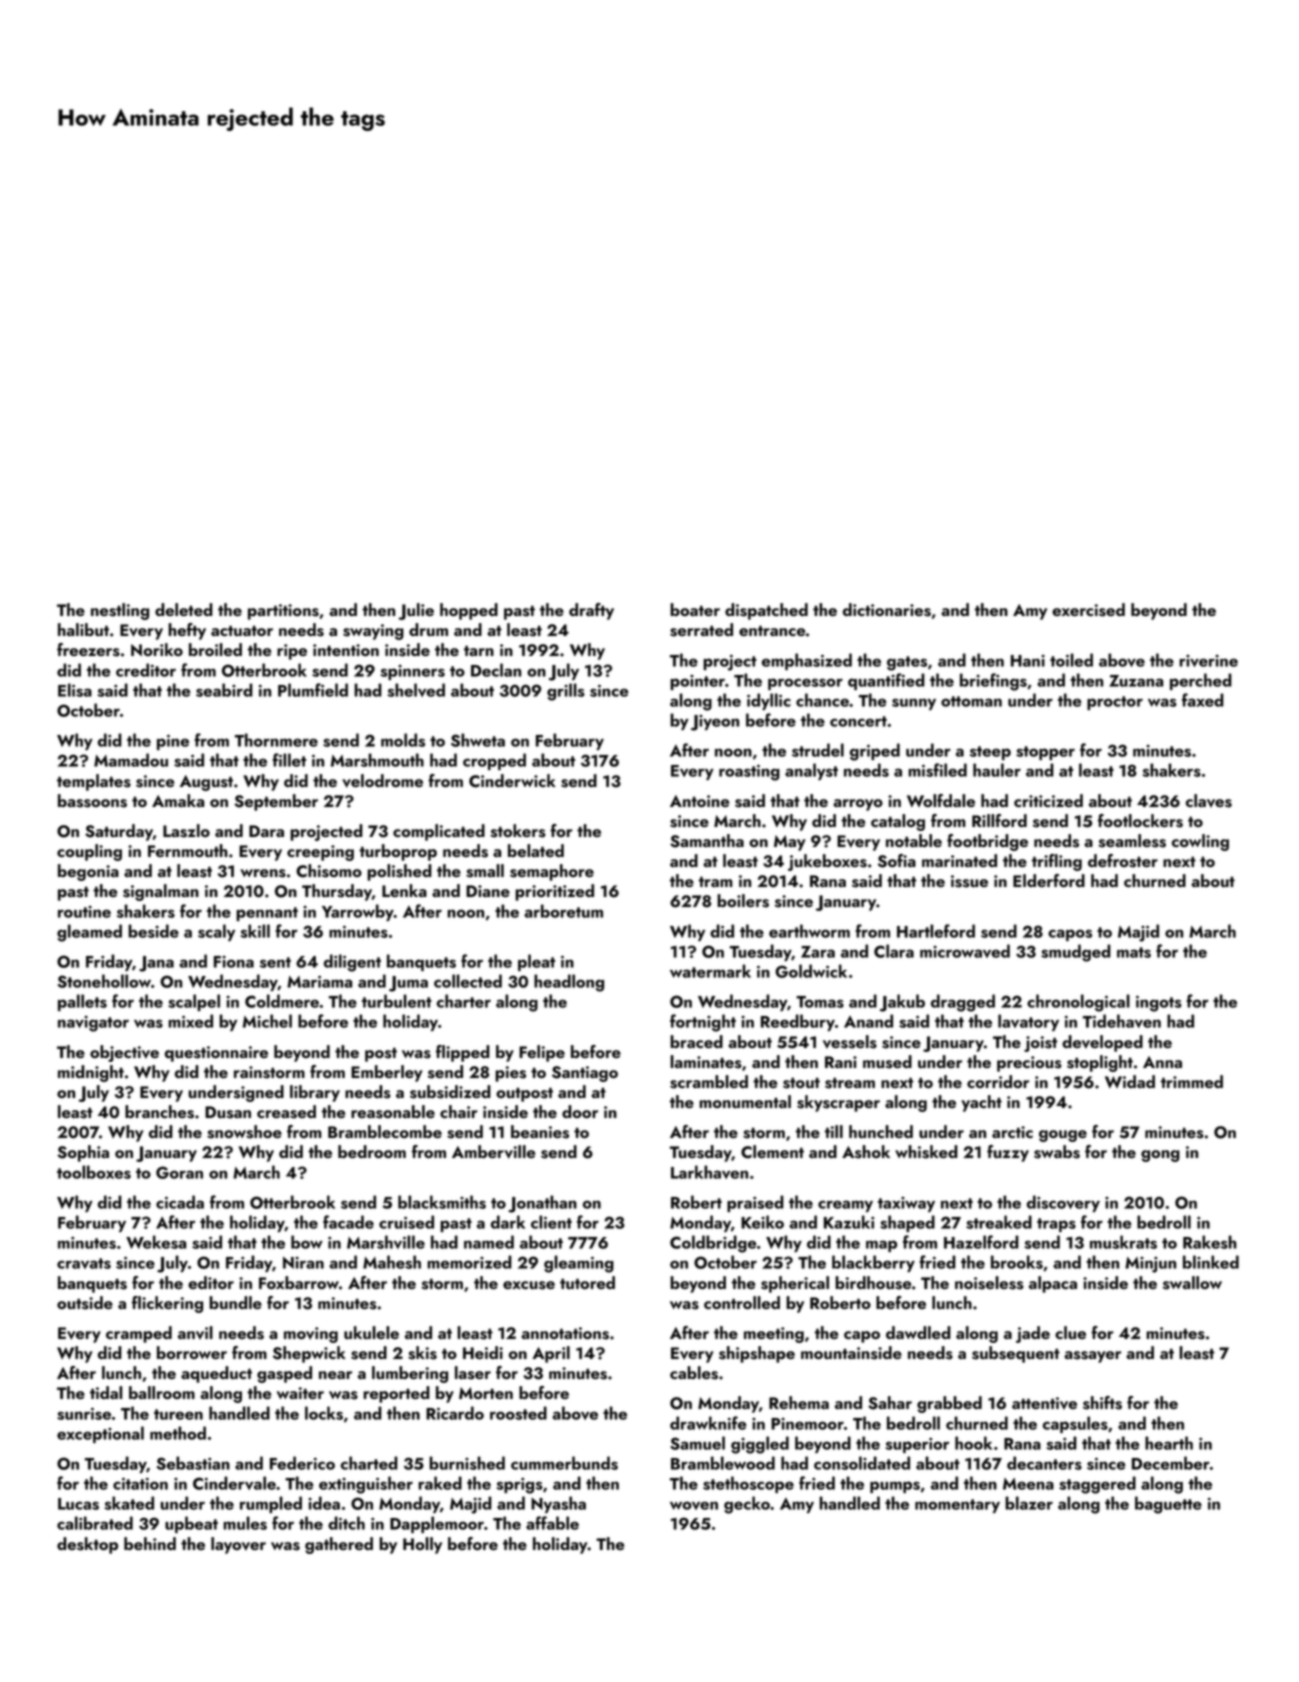  I want to click on pies, so click(510, 1074).
